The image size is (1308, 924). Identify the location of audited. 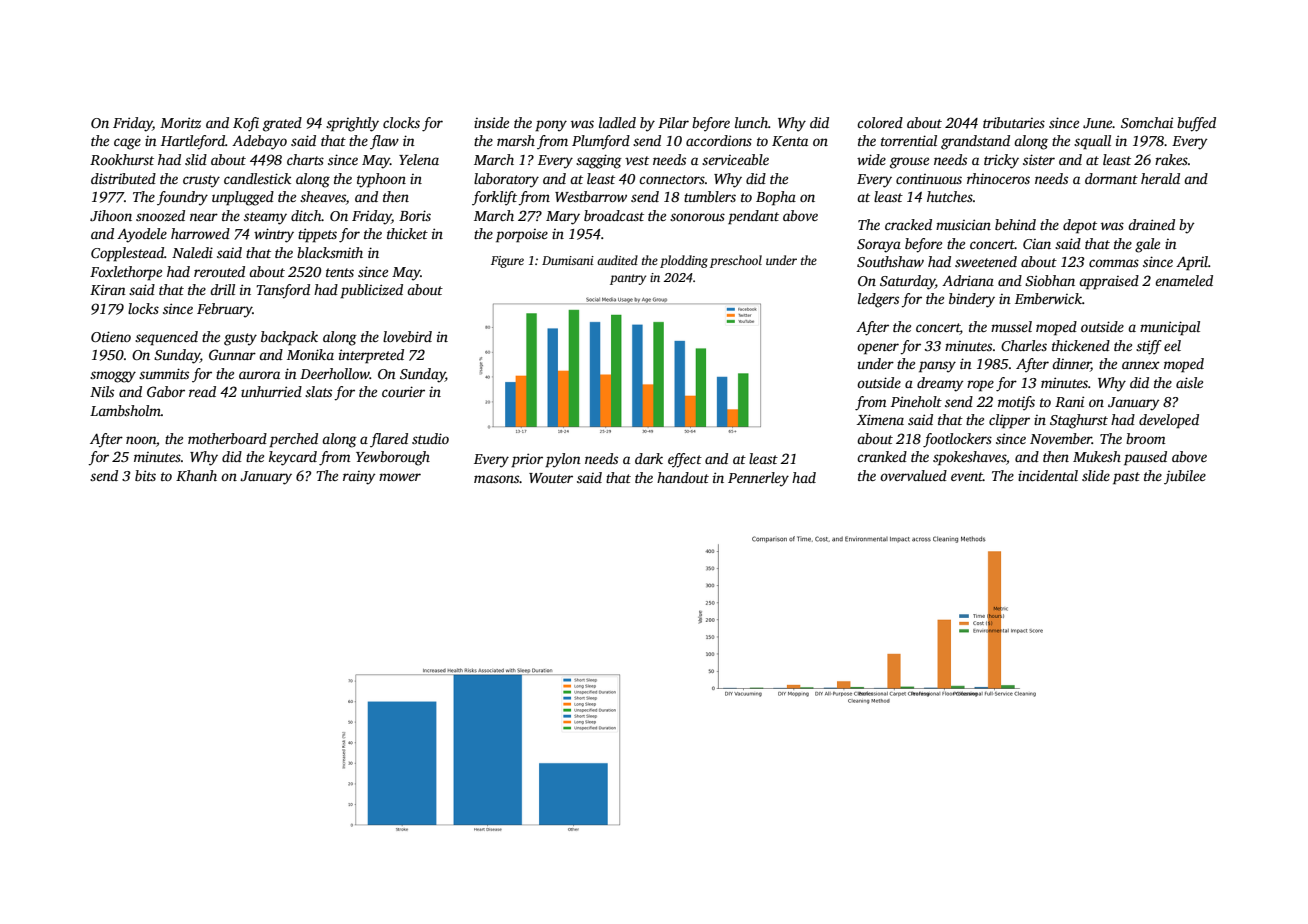
(617, 260).
